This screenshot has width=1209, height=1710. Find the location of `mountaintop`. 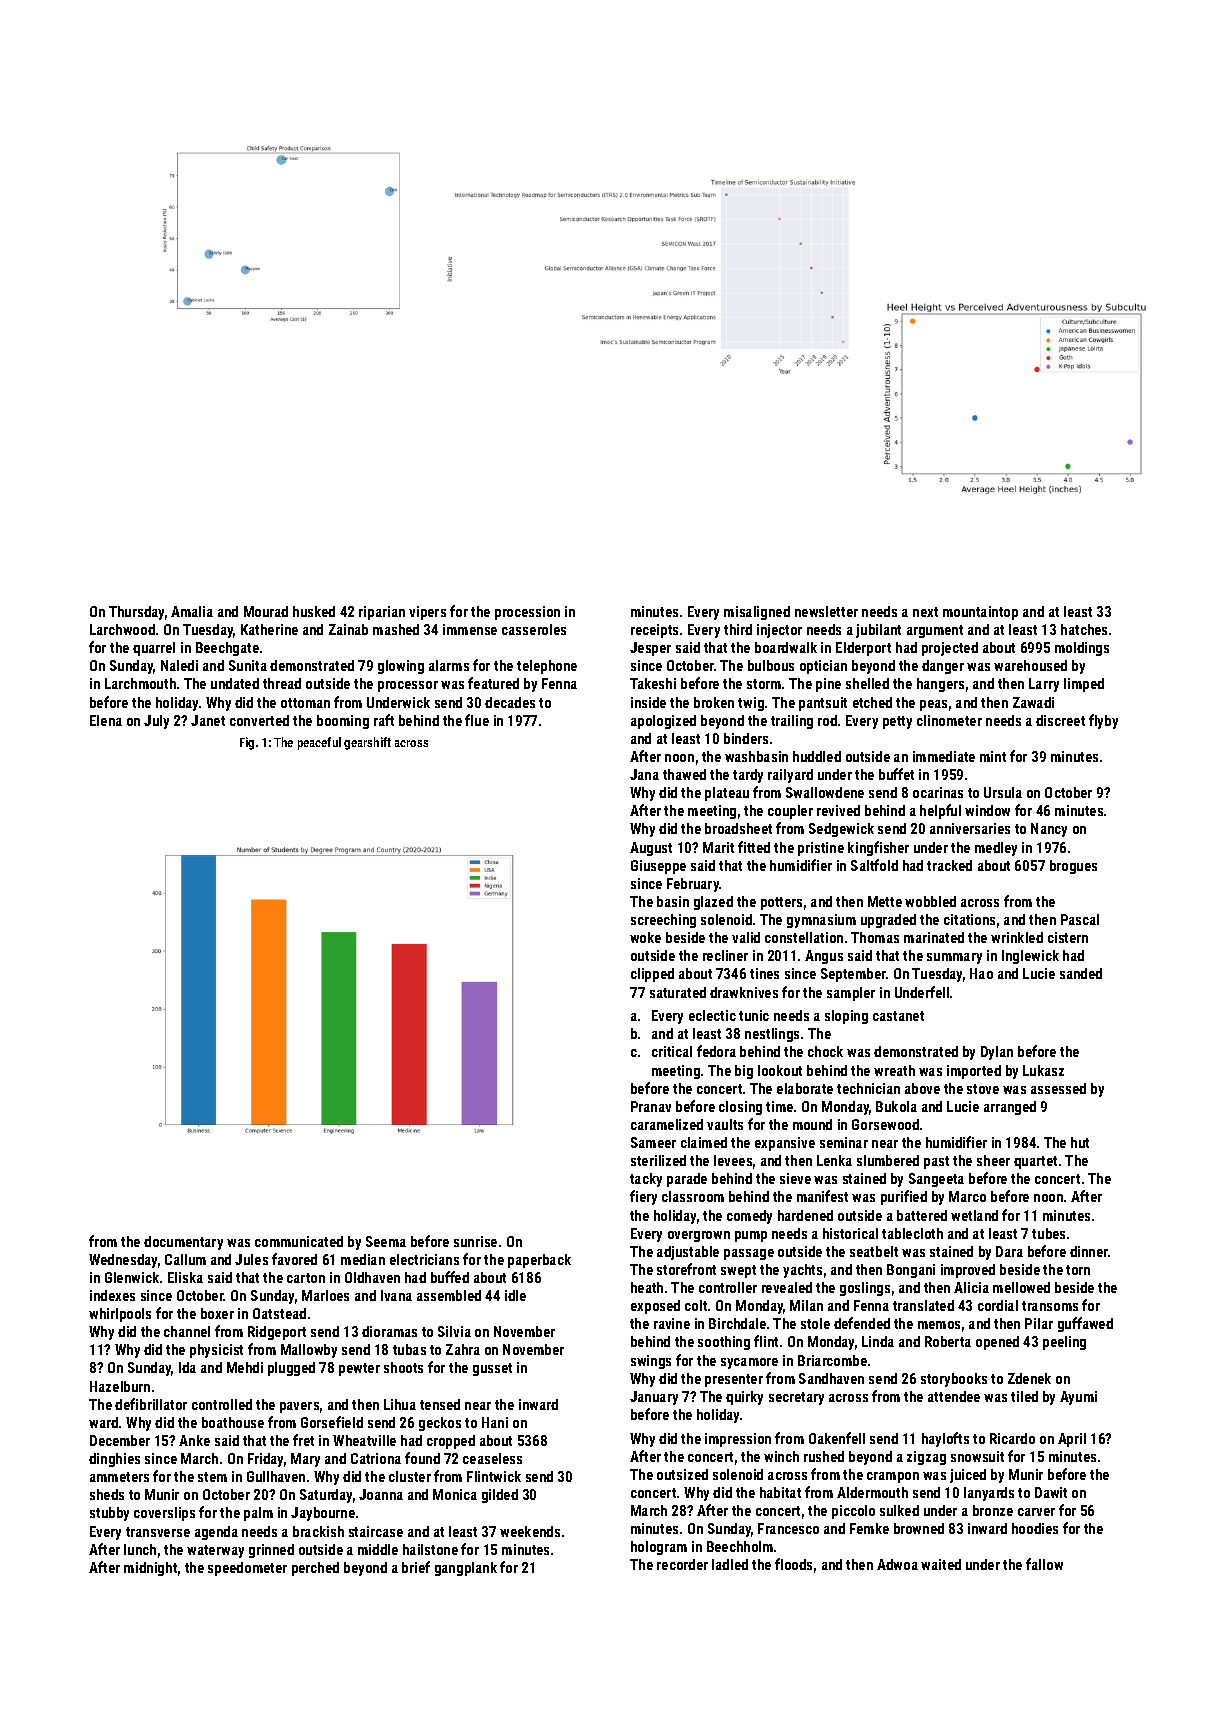

mountaintop is located at coordinates (980, 613).
